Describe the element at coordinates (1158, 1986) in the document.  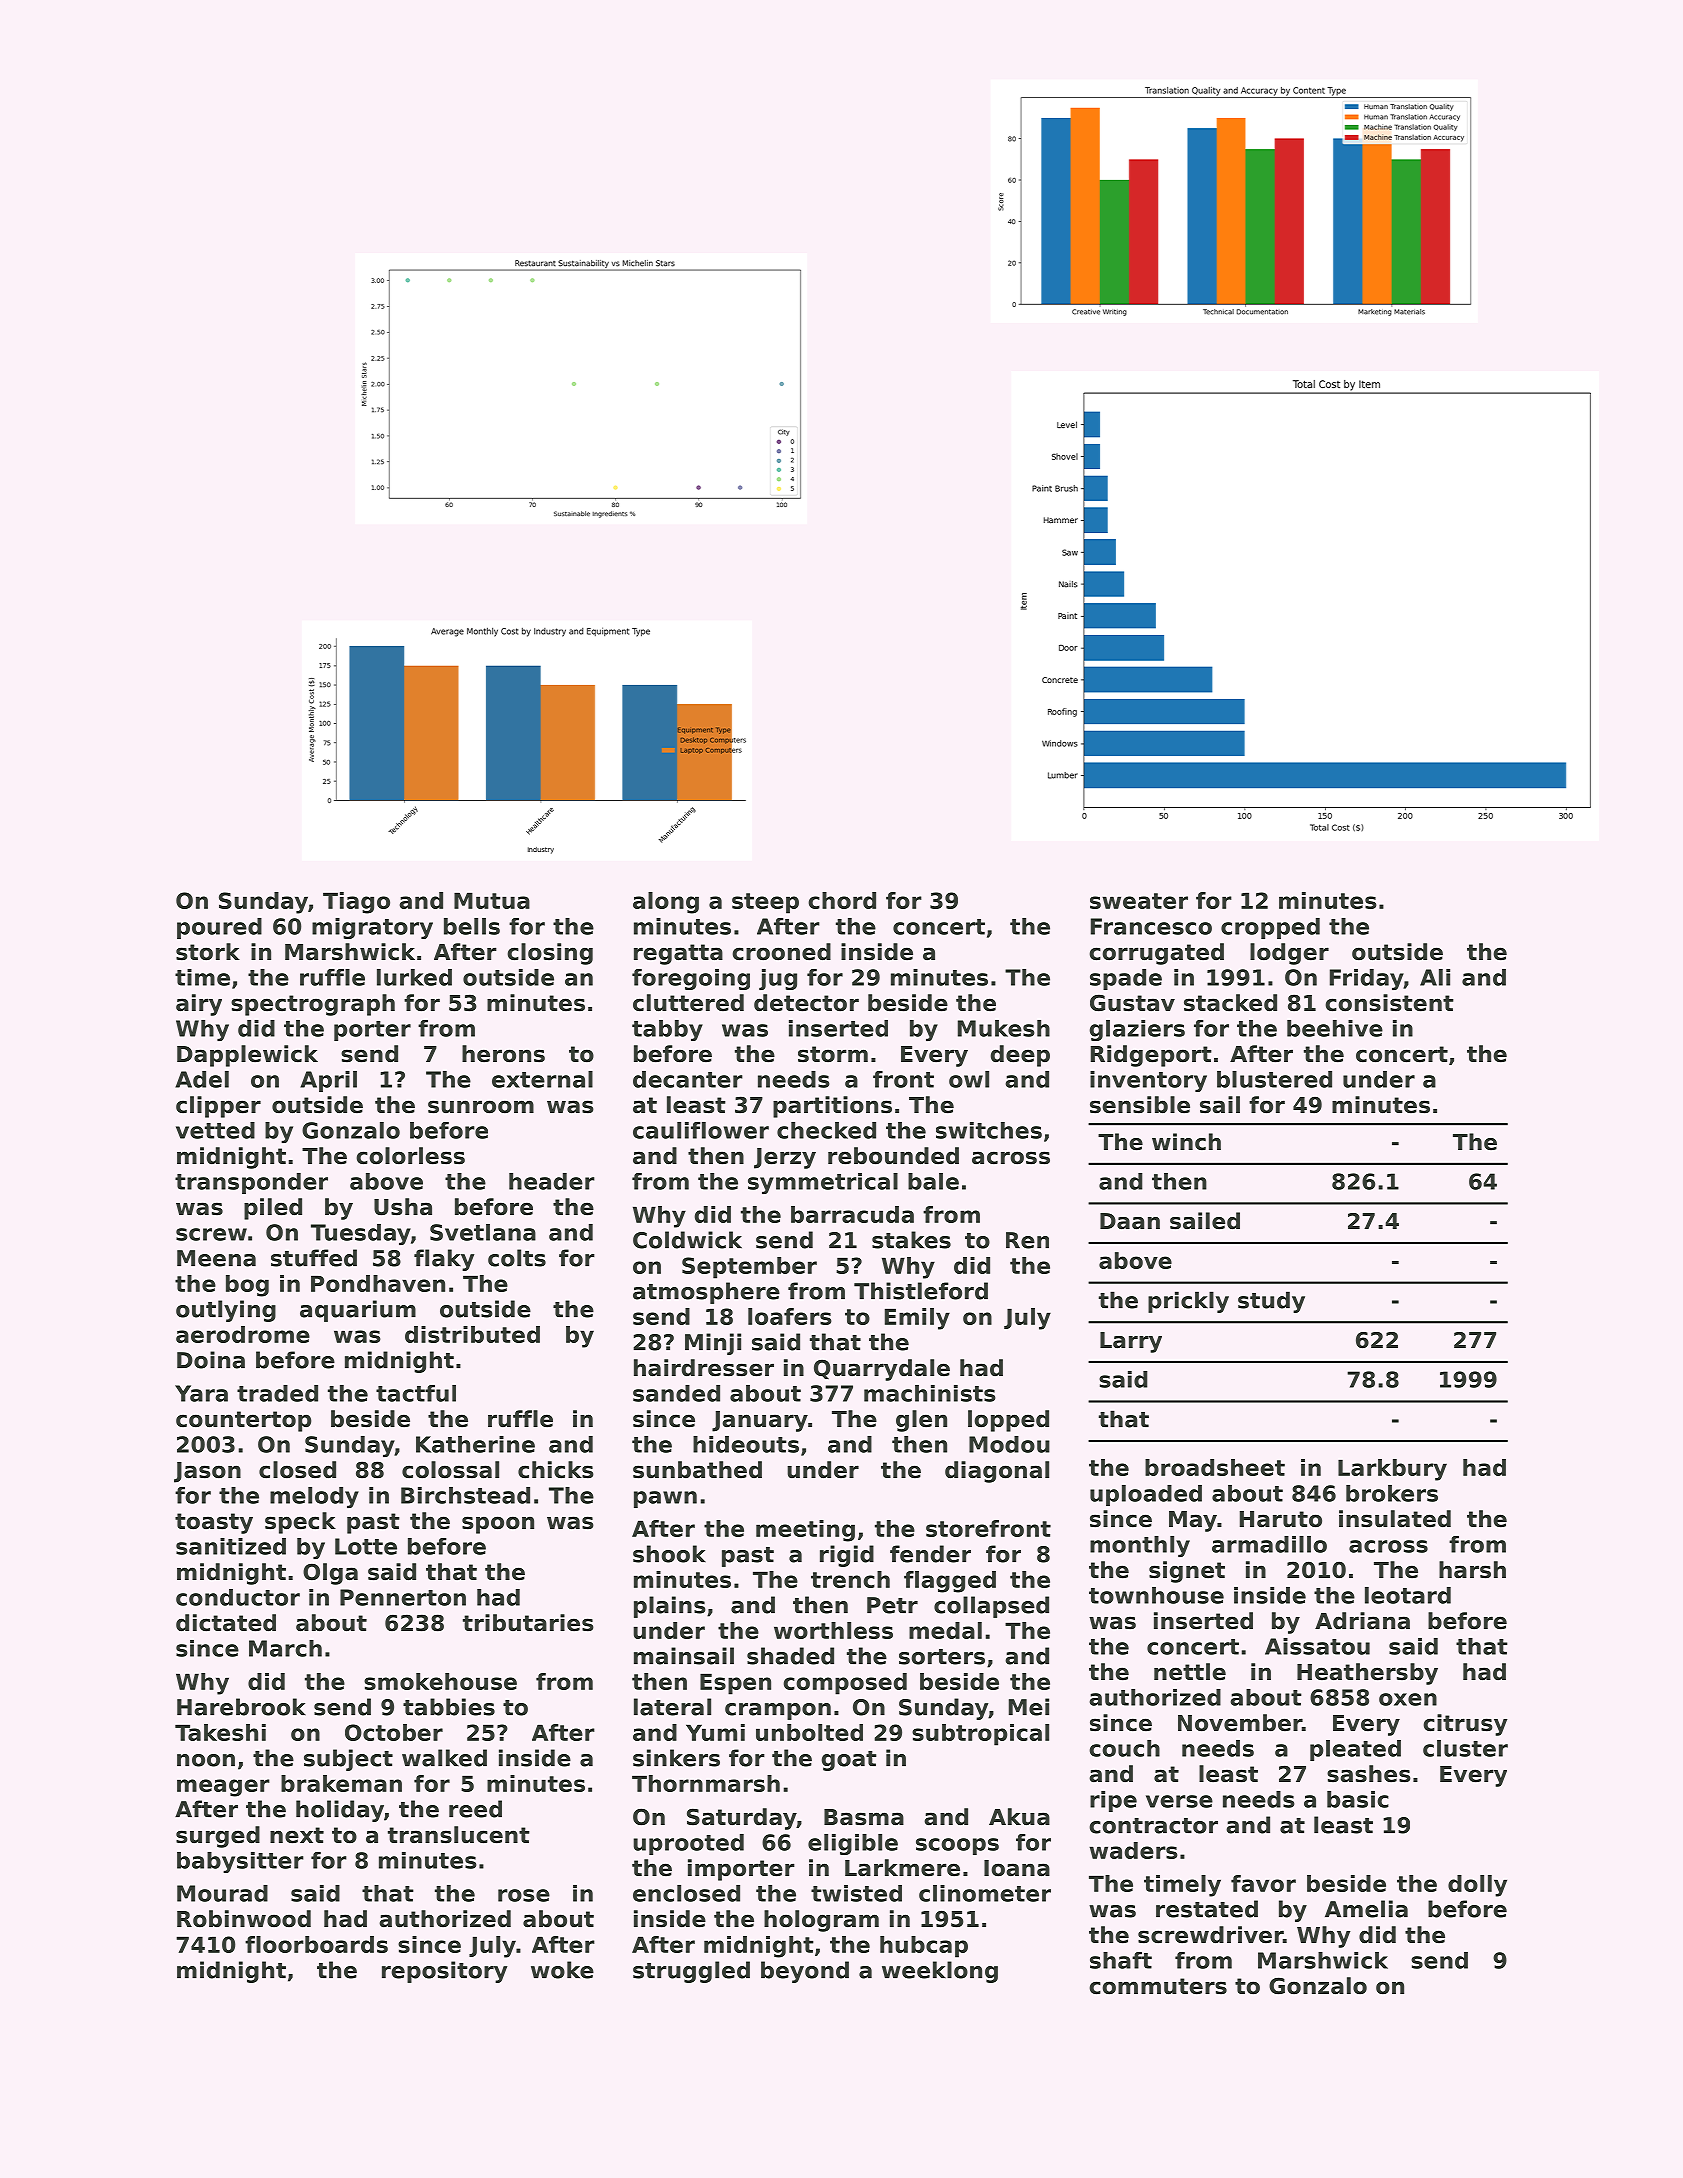
I see `commuters` at that location.
